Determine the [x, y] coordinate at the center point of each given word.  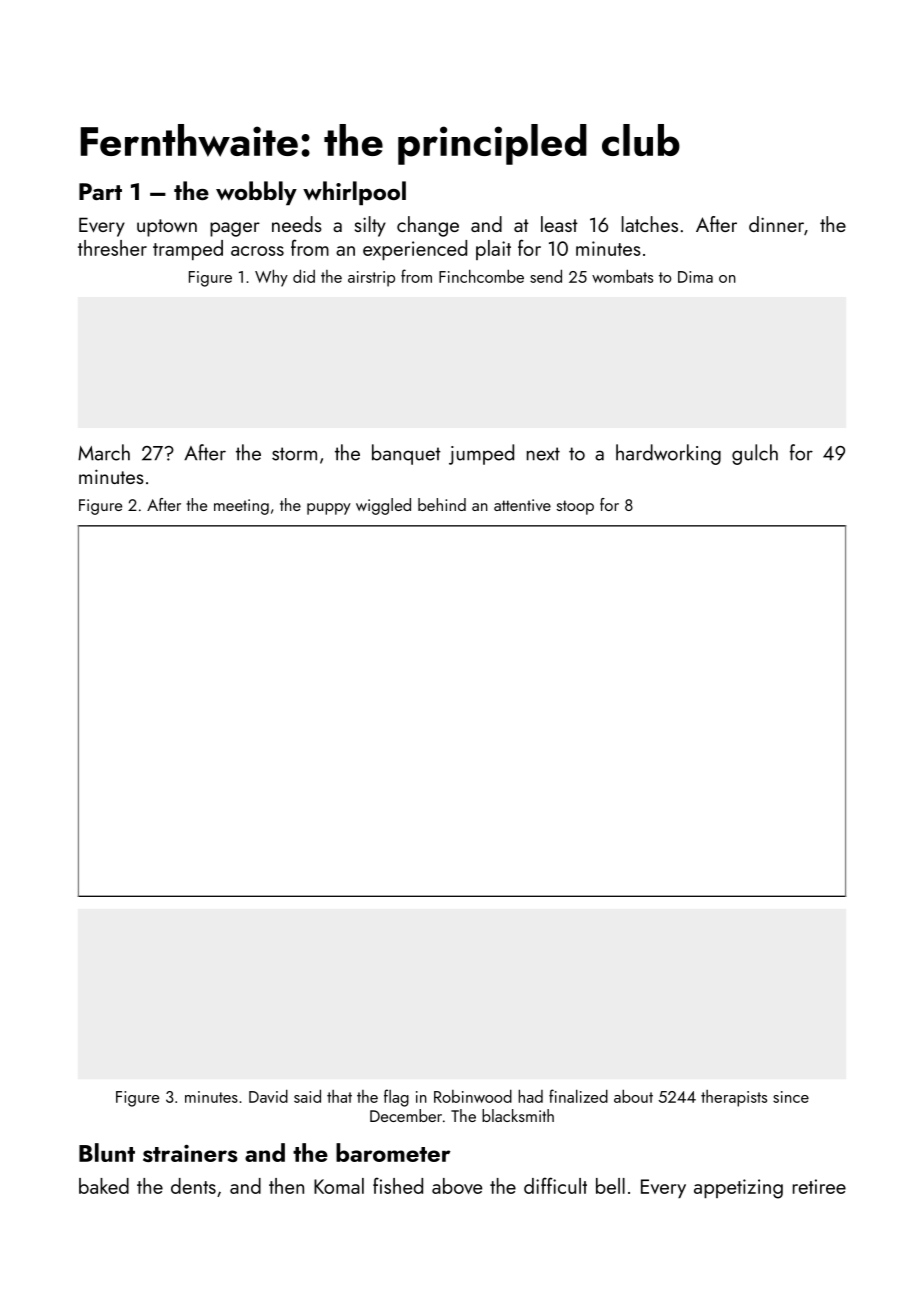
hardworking [668, 454]
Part [100, 191]
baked [104, 1186]
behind [442, 504]
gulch [755, 454]
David [268, 1096]
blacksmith [518, 1115]
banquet [406, 454]
